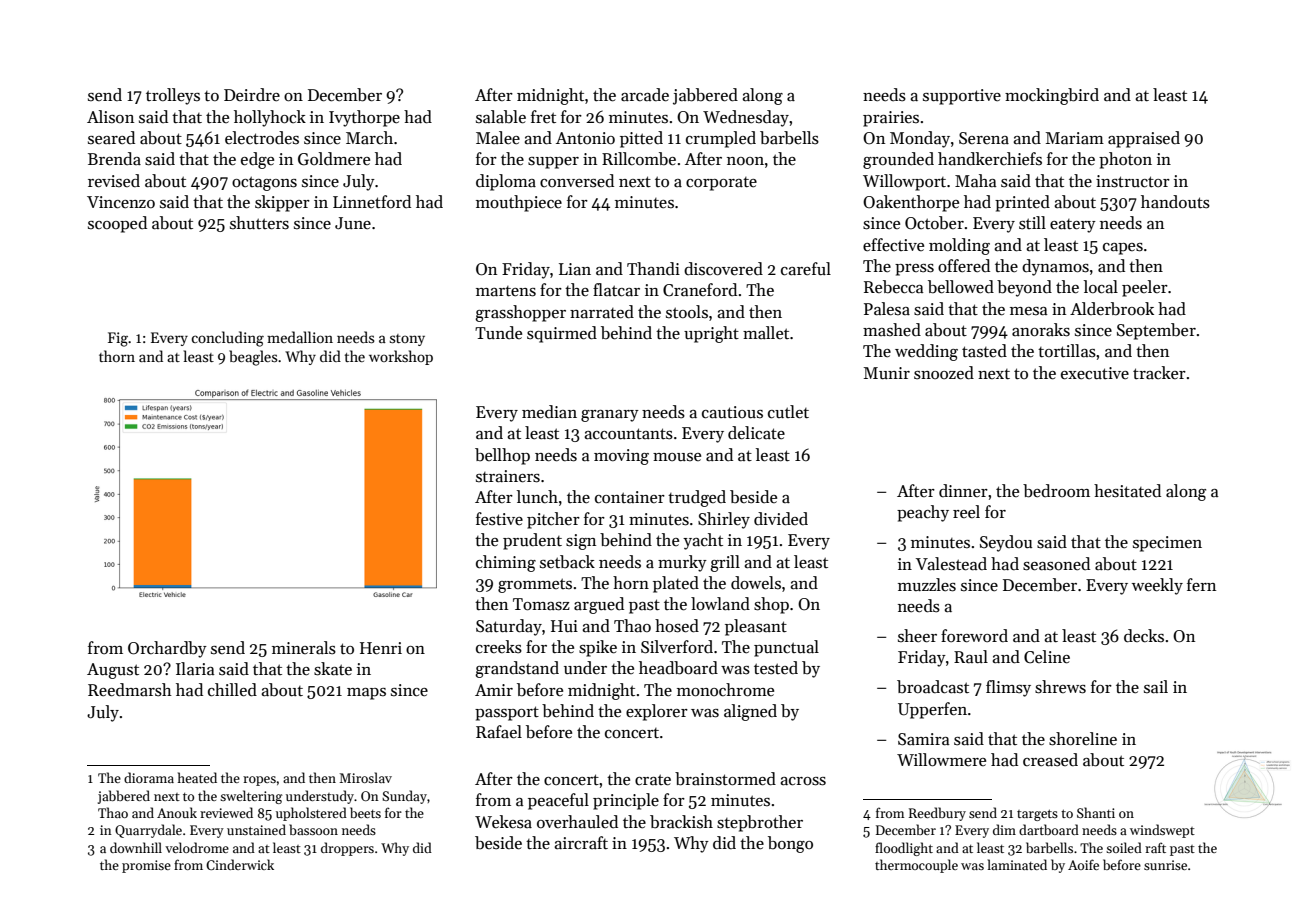 This screenshot has width=1308, height=924. What do you see at coordinates (1101, 287) in the screenshot?
I see `local` at bounding box center [1101, 287].
